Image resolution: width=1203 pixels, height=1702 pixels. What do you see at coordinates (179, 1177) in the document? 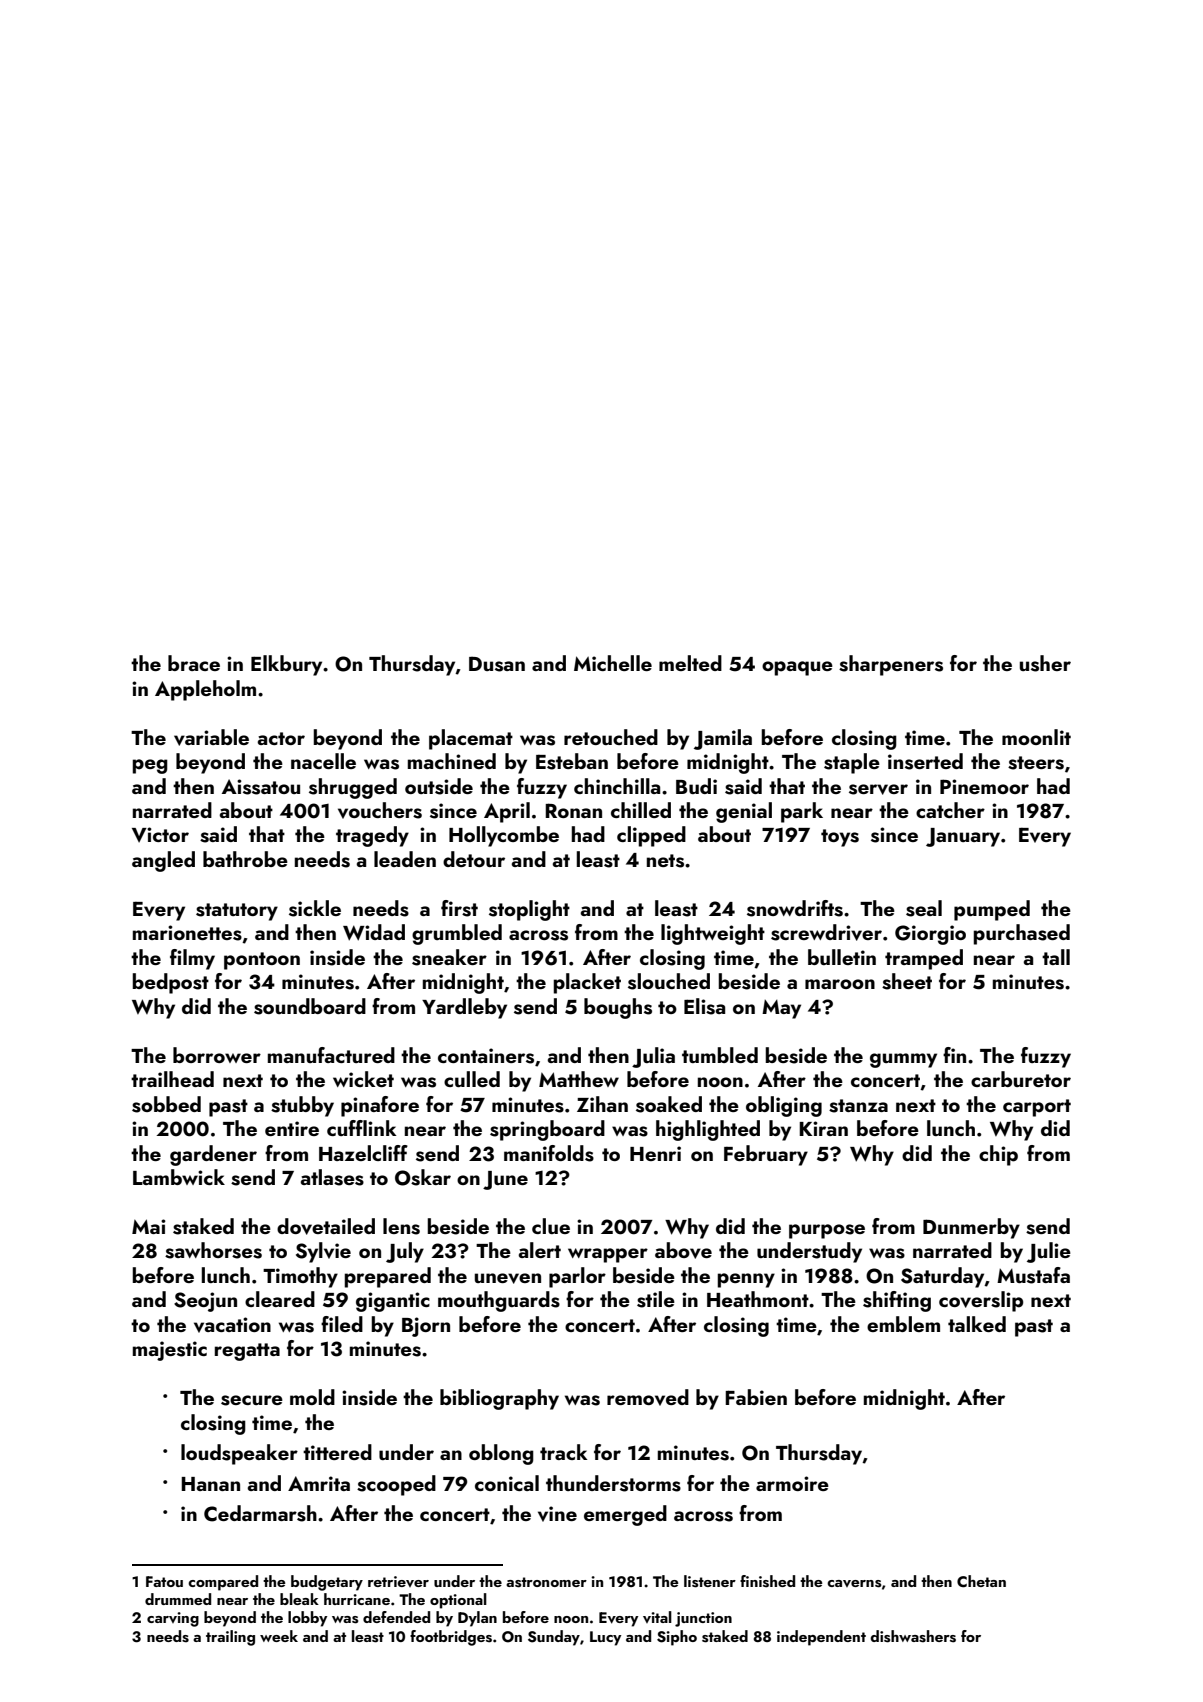
I see `Lambwick` at bounding box center [179, 1177].
